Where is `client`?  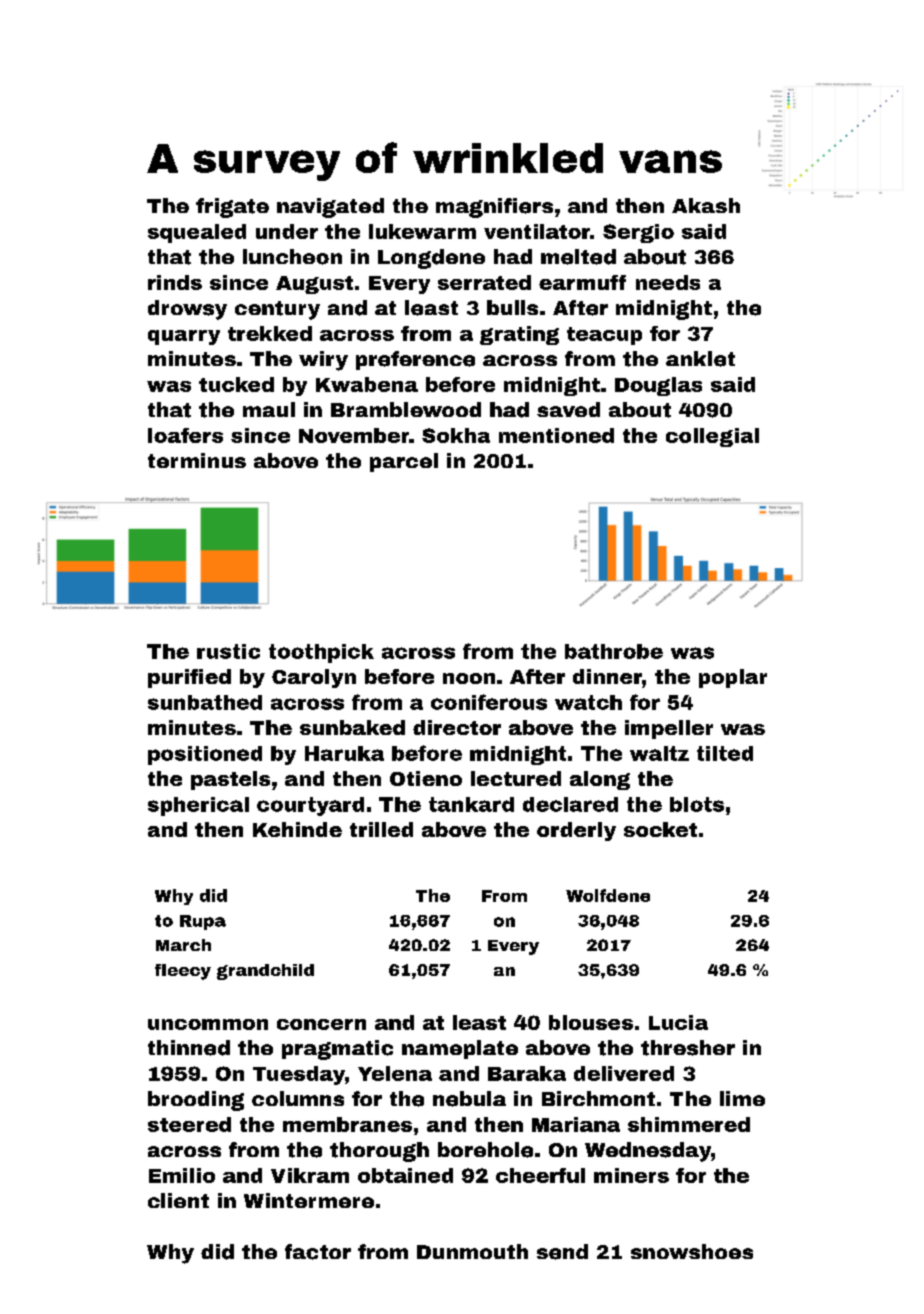
client is located at coordinates (178, 1200).
